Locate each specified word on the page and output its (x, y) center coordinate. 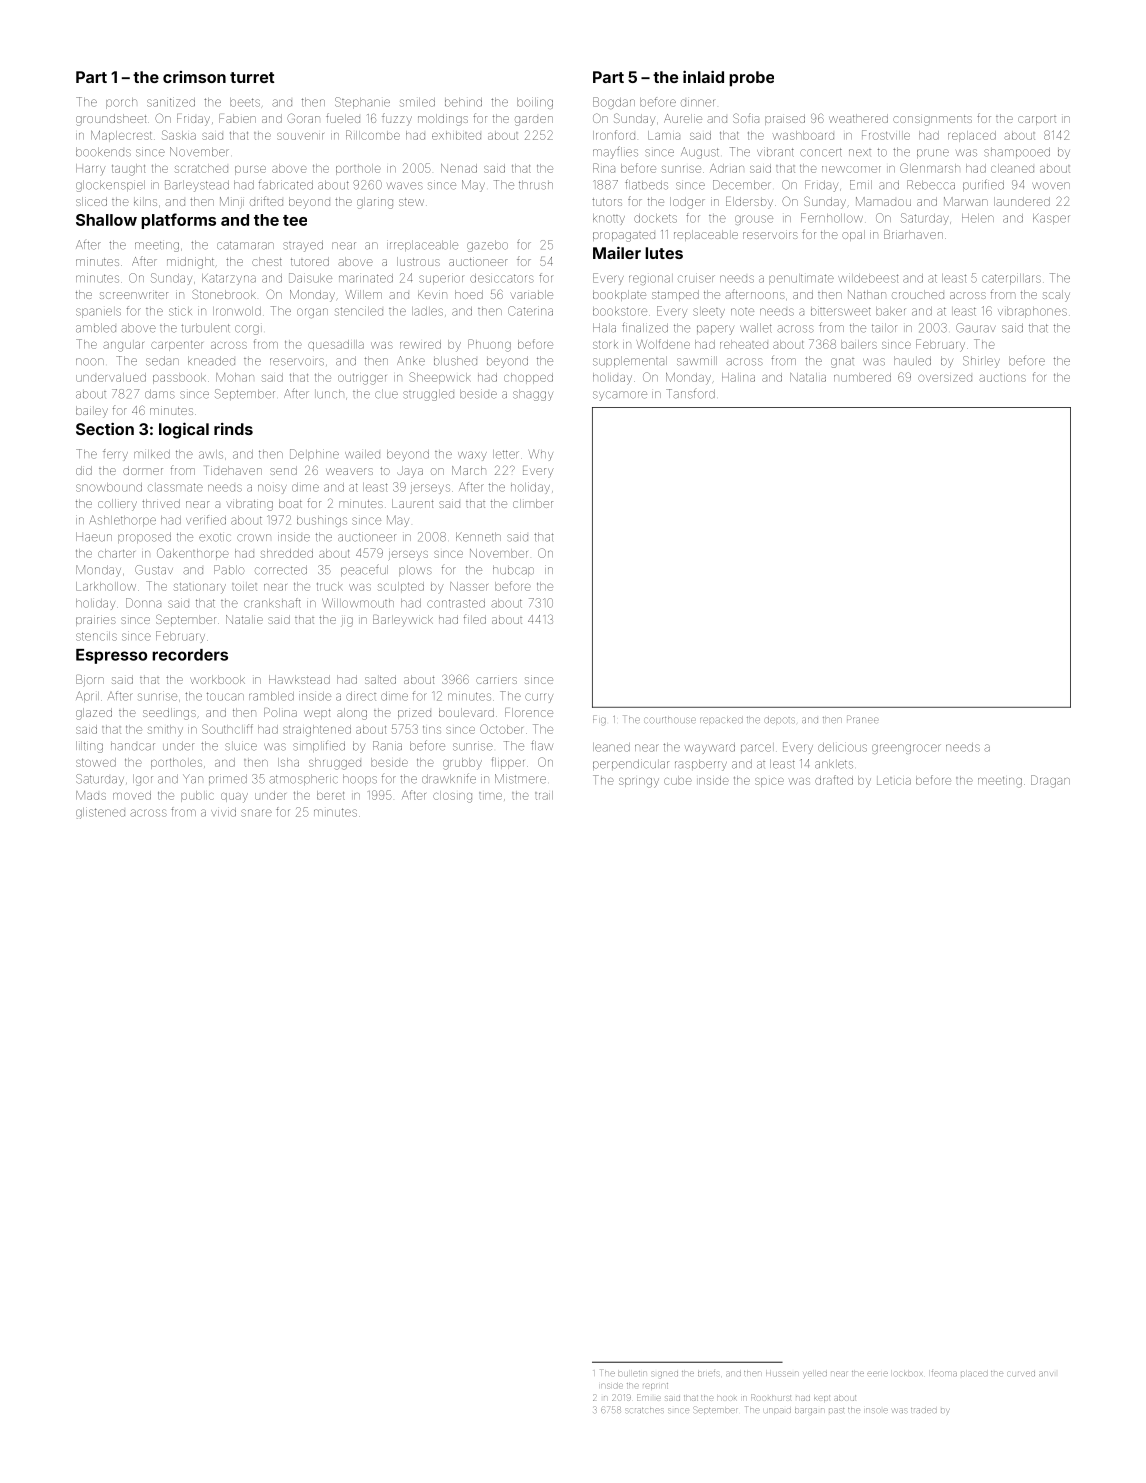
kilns (145, 201)
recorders (190, 655)
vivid (223, 812)
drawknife (449, 778)
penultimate (801, 279)
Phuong (489, 345)
